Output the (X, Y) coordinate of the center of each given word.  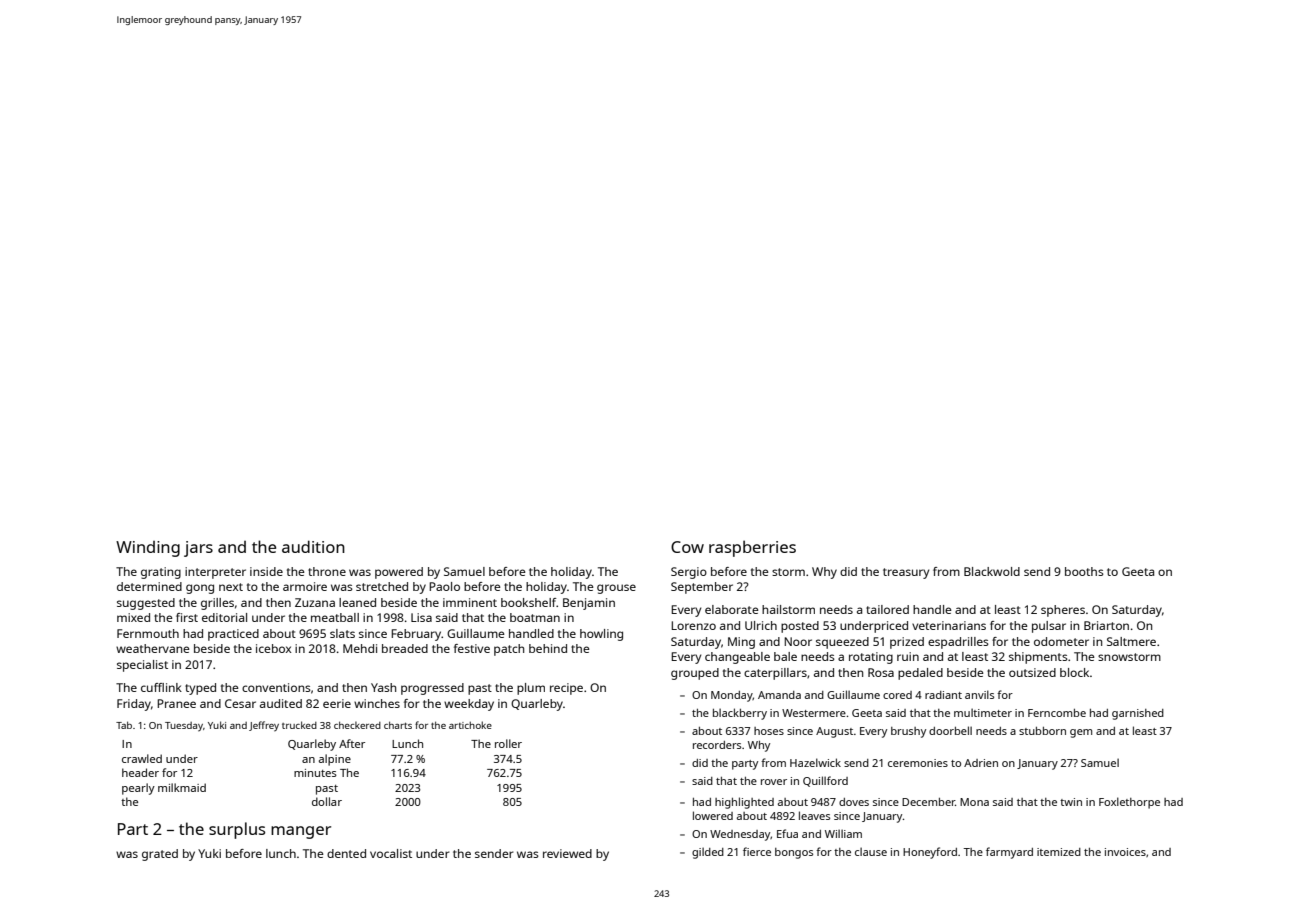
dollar (327, 801)
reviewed (567, 853)
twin (1071, 802)
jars (198, 549)
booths (1084, 571)
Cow (687, 547)
